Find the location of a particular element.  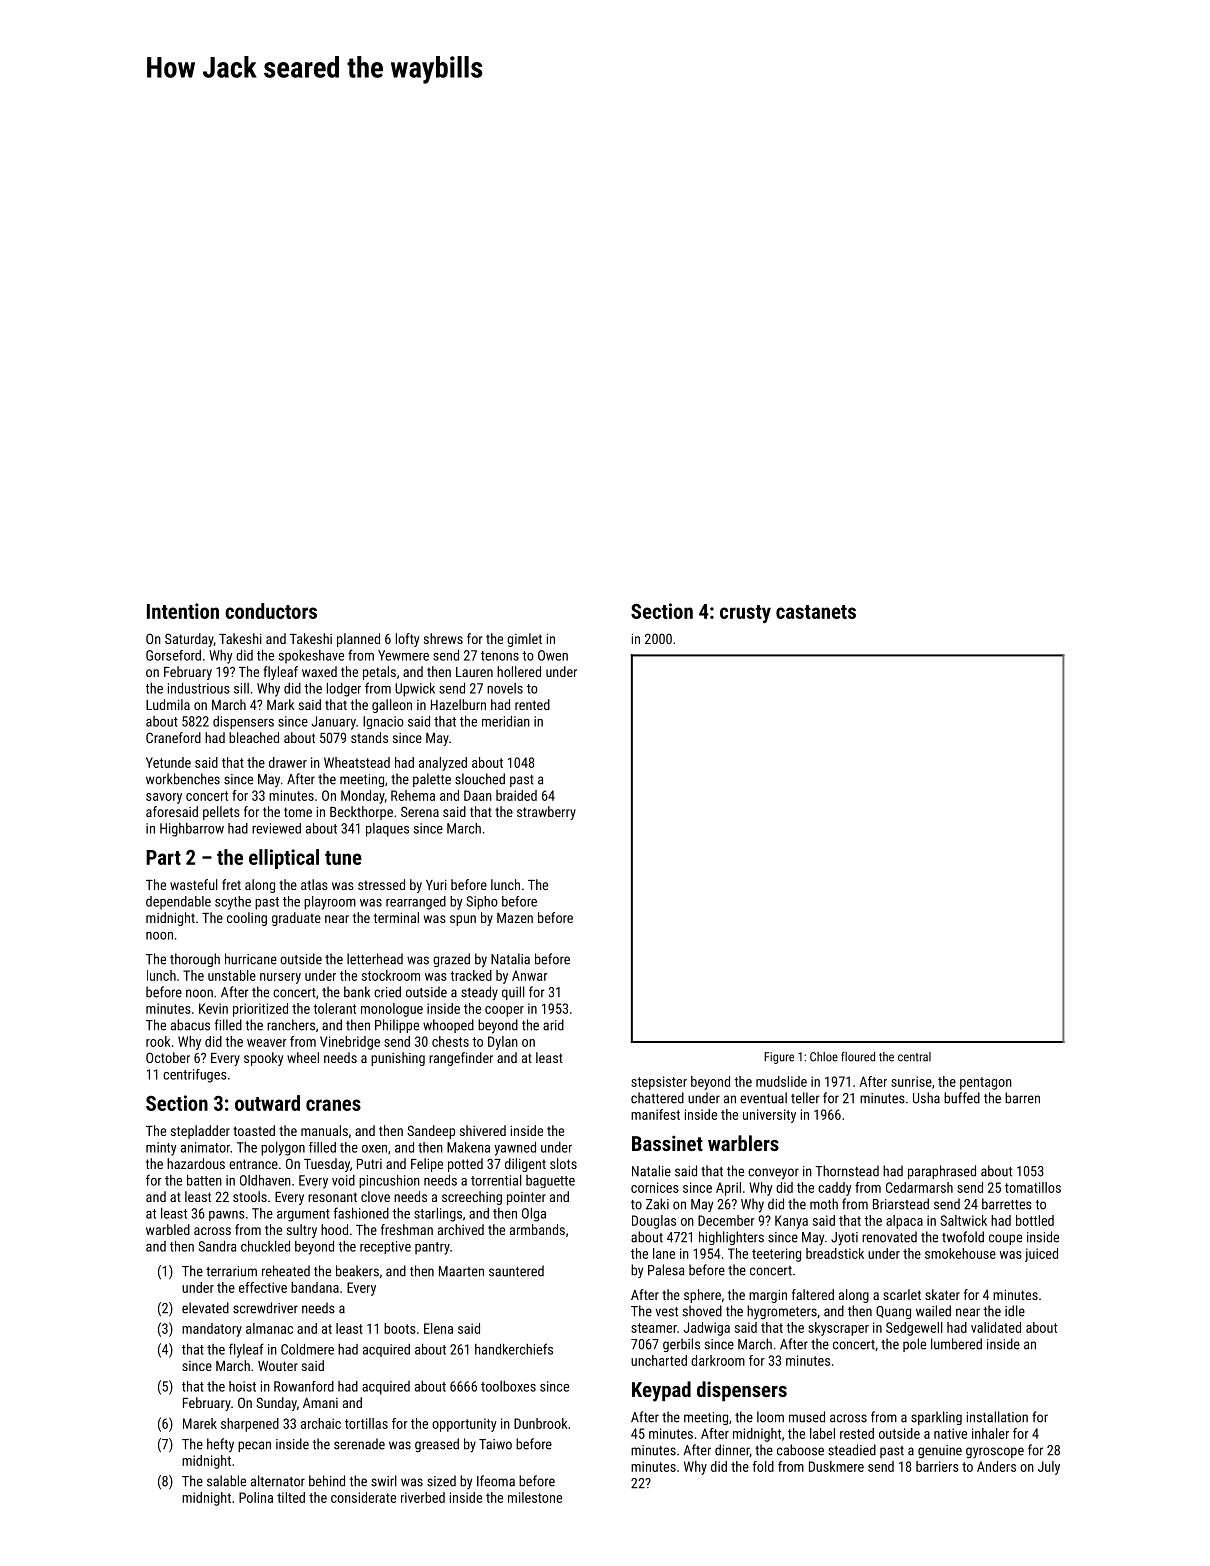

Mazen is located at coordinates (515, 918).
